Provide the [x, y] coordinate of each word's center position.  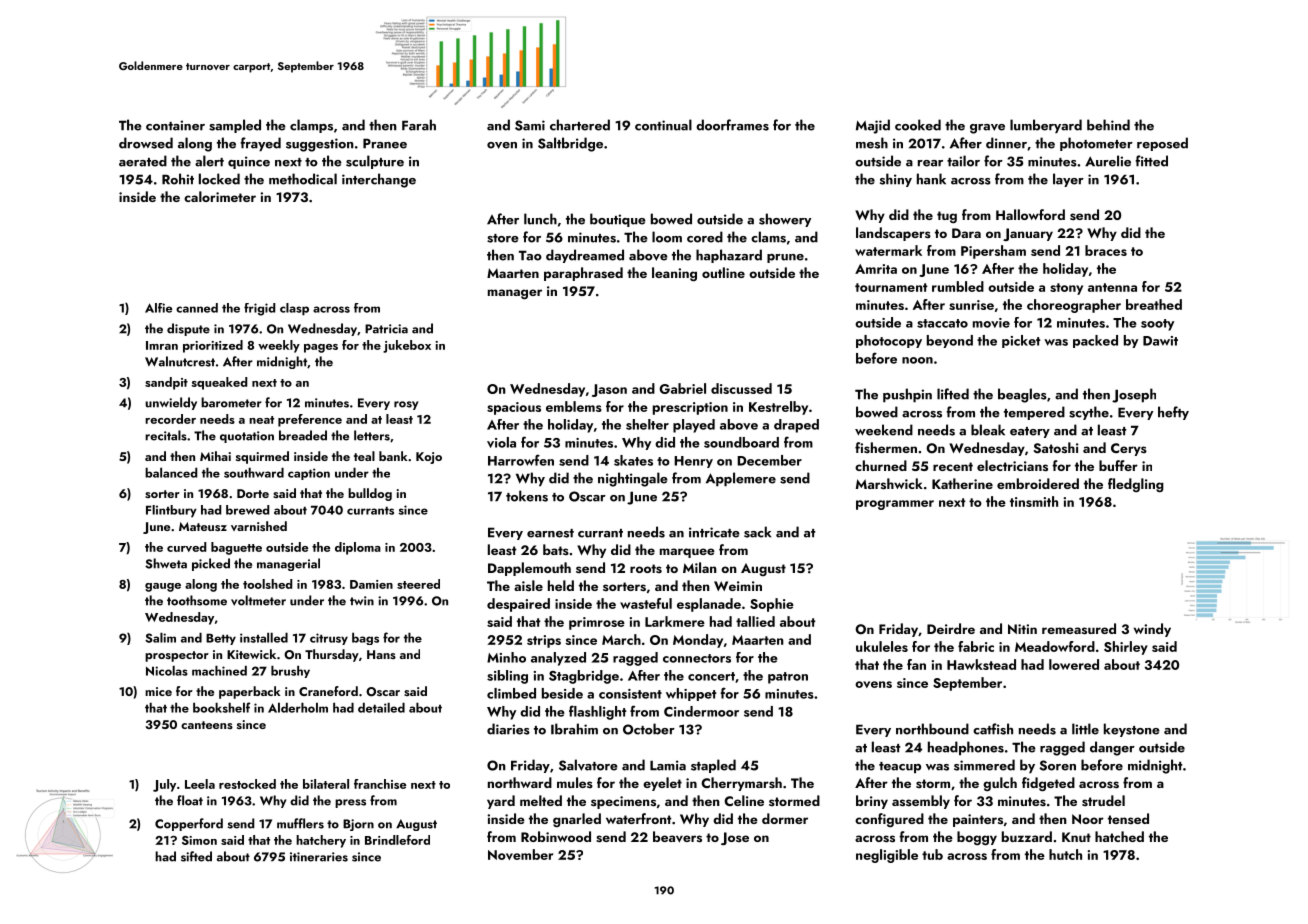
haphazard [729, 256]
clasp [294, 309]
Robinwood [556, 836]
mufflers [300, 823]
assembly [921, 802]
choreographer [1074, 306]
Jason [609, 390]
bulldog [370, 494]
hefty [1173, 413]
